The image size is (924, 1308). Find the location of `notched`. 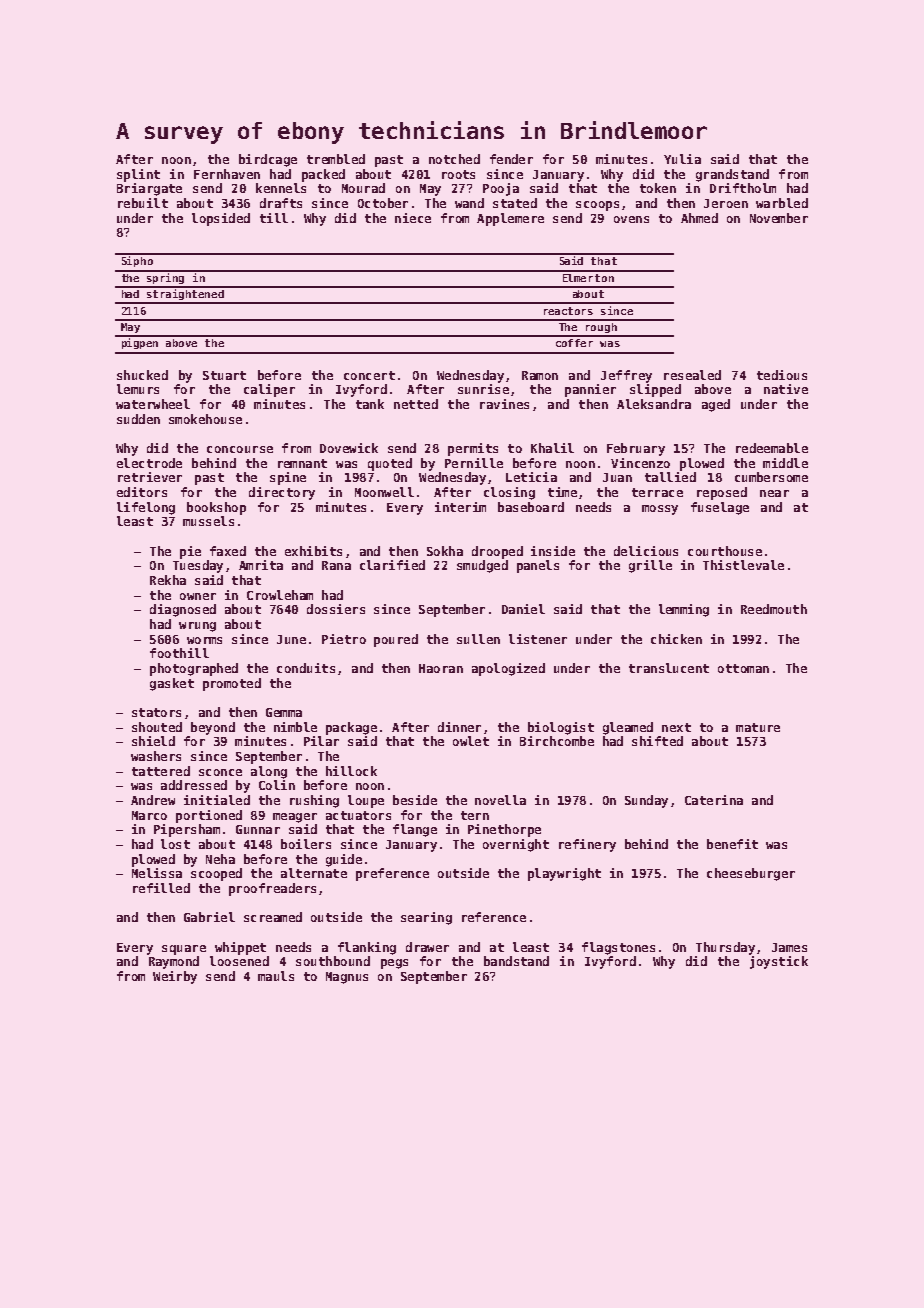

notched is located at coordinates (454, 159).
